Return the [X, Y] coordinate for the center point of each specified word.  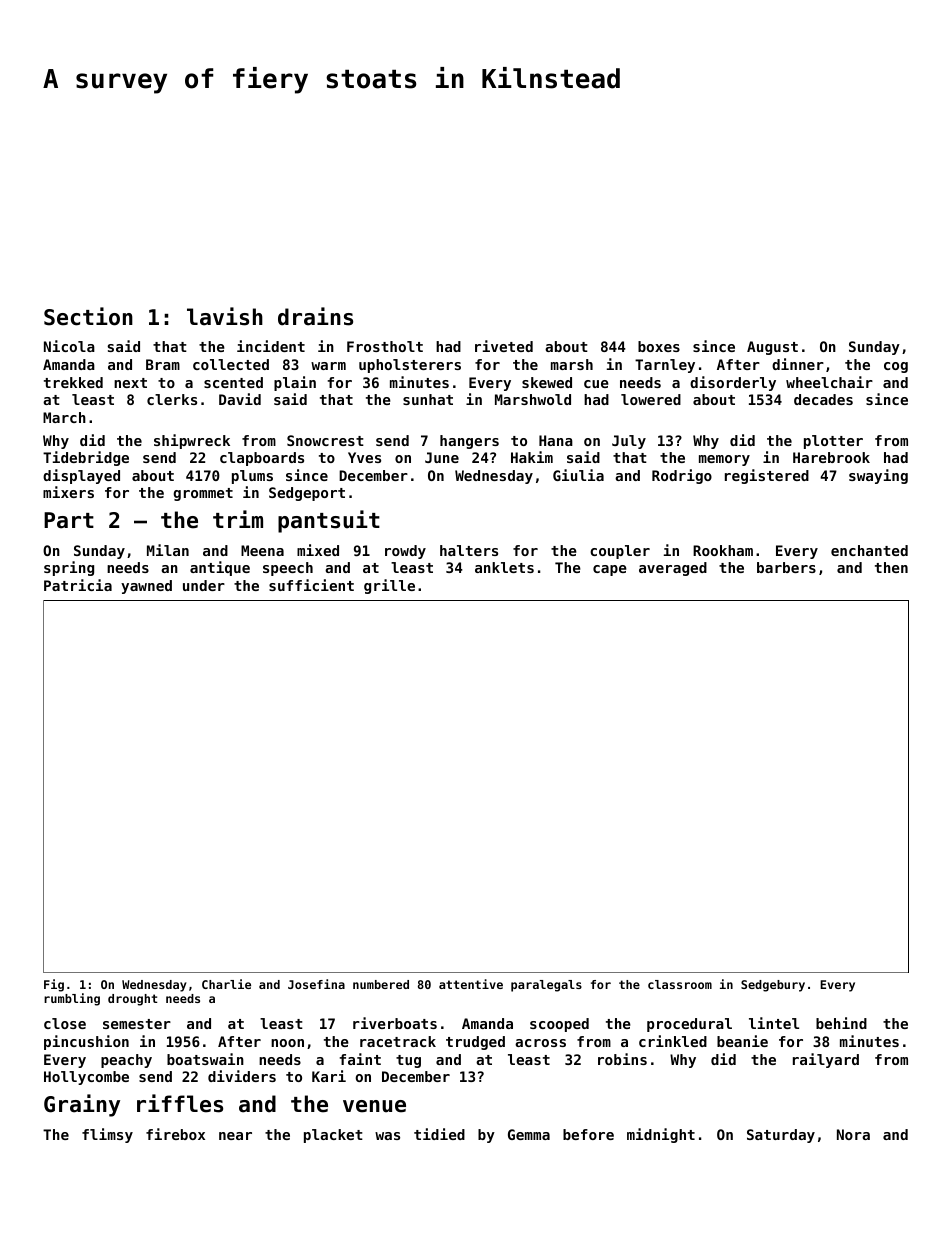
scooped [559, 1025]
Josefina [316, 984]
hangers [469, 442]
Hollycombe [86, 1078]
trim [238, 519]
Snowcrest [325, 440]
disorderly [733, 383]
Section [88, 316]
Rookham [723, 550]
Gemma [529, 1134]
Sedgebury [773, 986]
